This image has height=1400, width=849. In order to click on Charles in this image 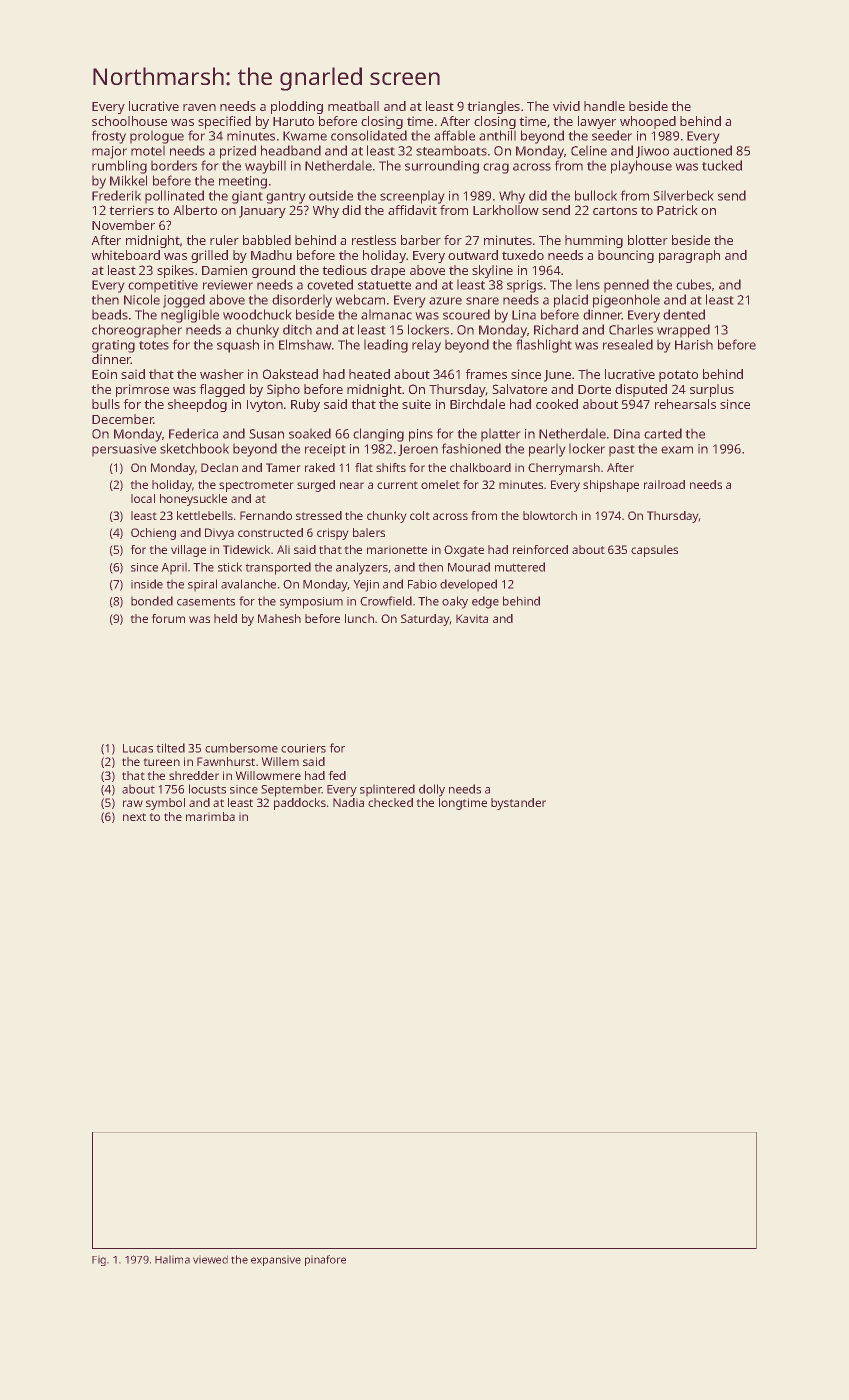, I will do `click(631, 329)`.
